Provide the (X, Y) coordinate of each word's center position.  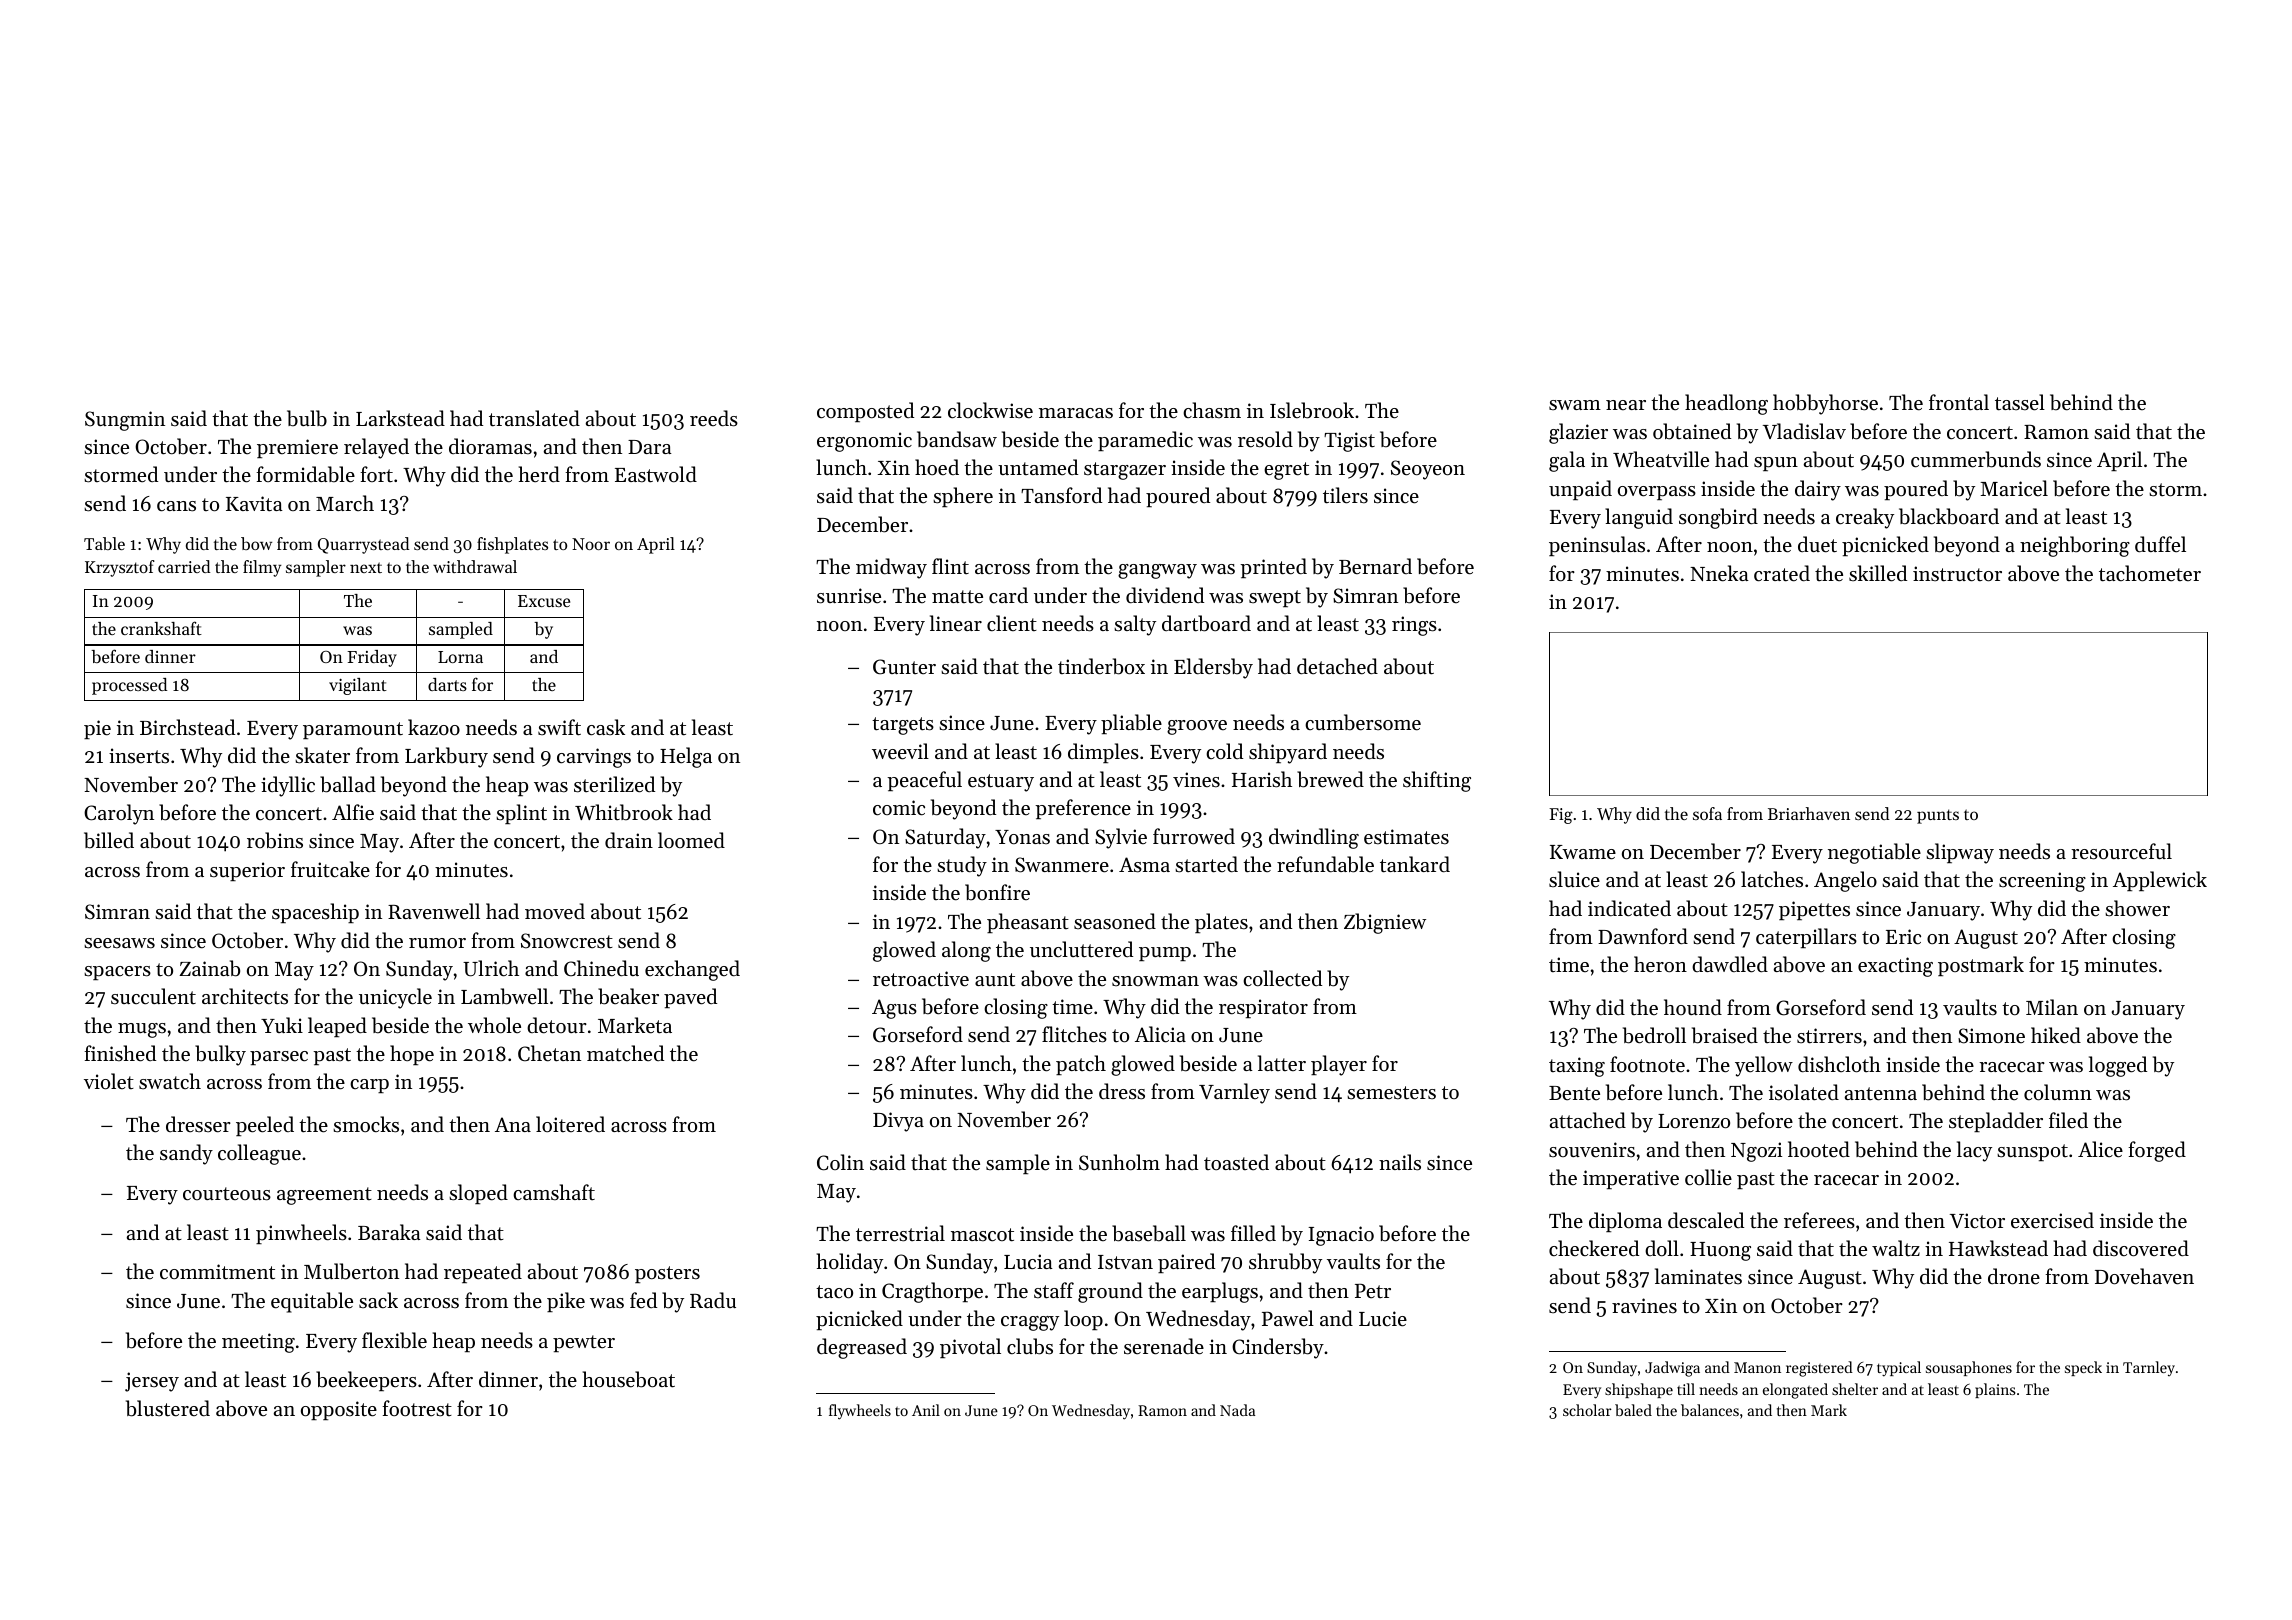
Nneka (1719, 573)
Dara (650, 447)
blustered (168, 1408)
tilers (1345, 495)
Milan (2052, 1007)
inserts (139, 756)
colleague (259, 1154)
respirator (1263, 1008)
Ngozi (1756, 1152)
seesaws (119, 943)
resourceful (2121, 851)
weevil (900, 751)
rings (1414, 626)
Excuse (544, 601)
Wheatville (1661, 459)
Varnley (1234, 1093)
